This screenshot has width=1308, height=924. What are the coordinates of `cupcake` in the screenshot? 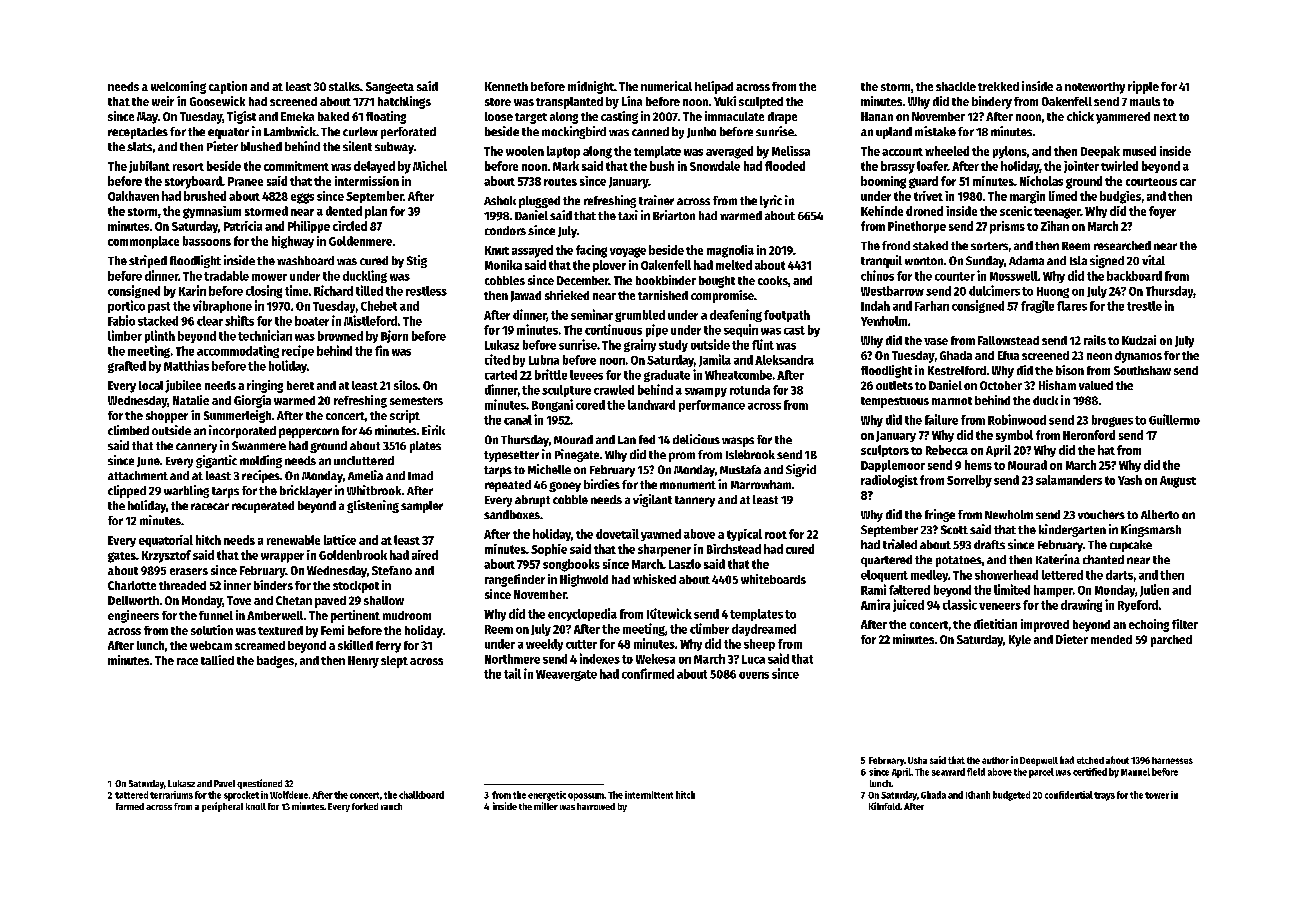 It's located at (1131, 546).
